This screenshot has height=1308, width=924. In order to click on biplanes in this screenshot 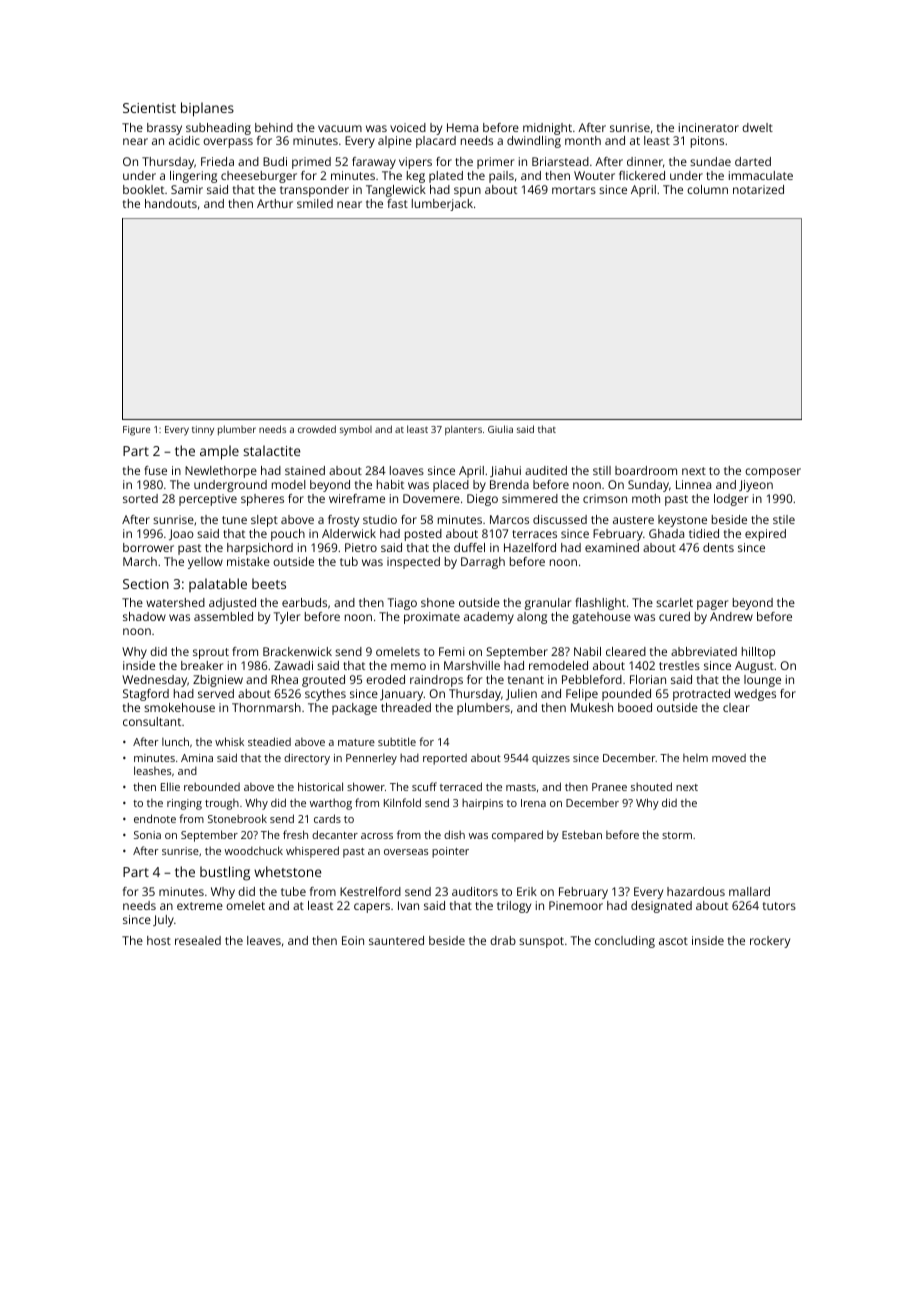, I will do `click(207, 109)`.
